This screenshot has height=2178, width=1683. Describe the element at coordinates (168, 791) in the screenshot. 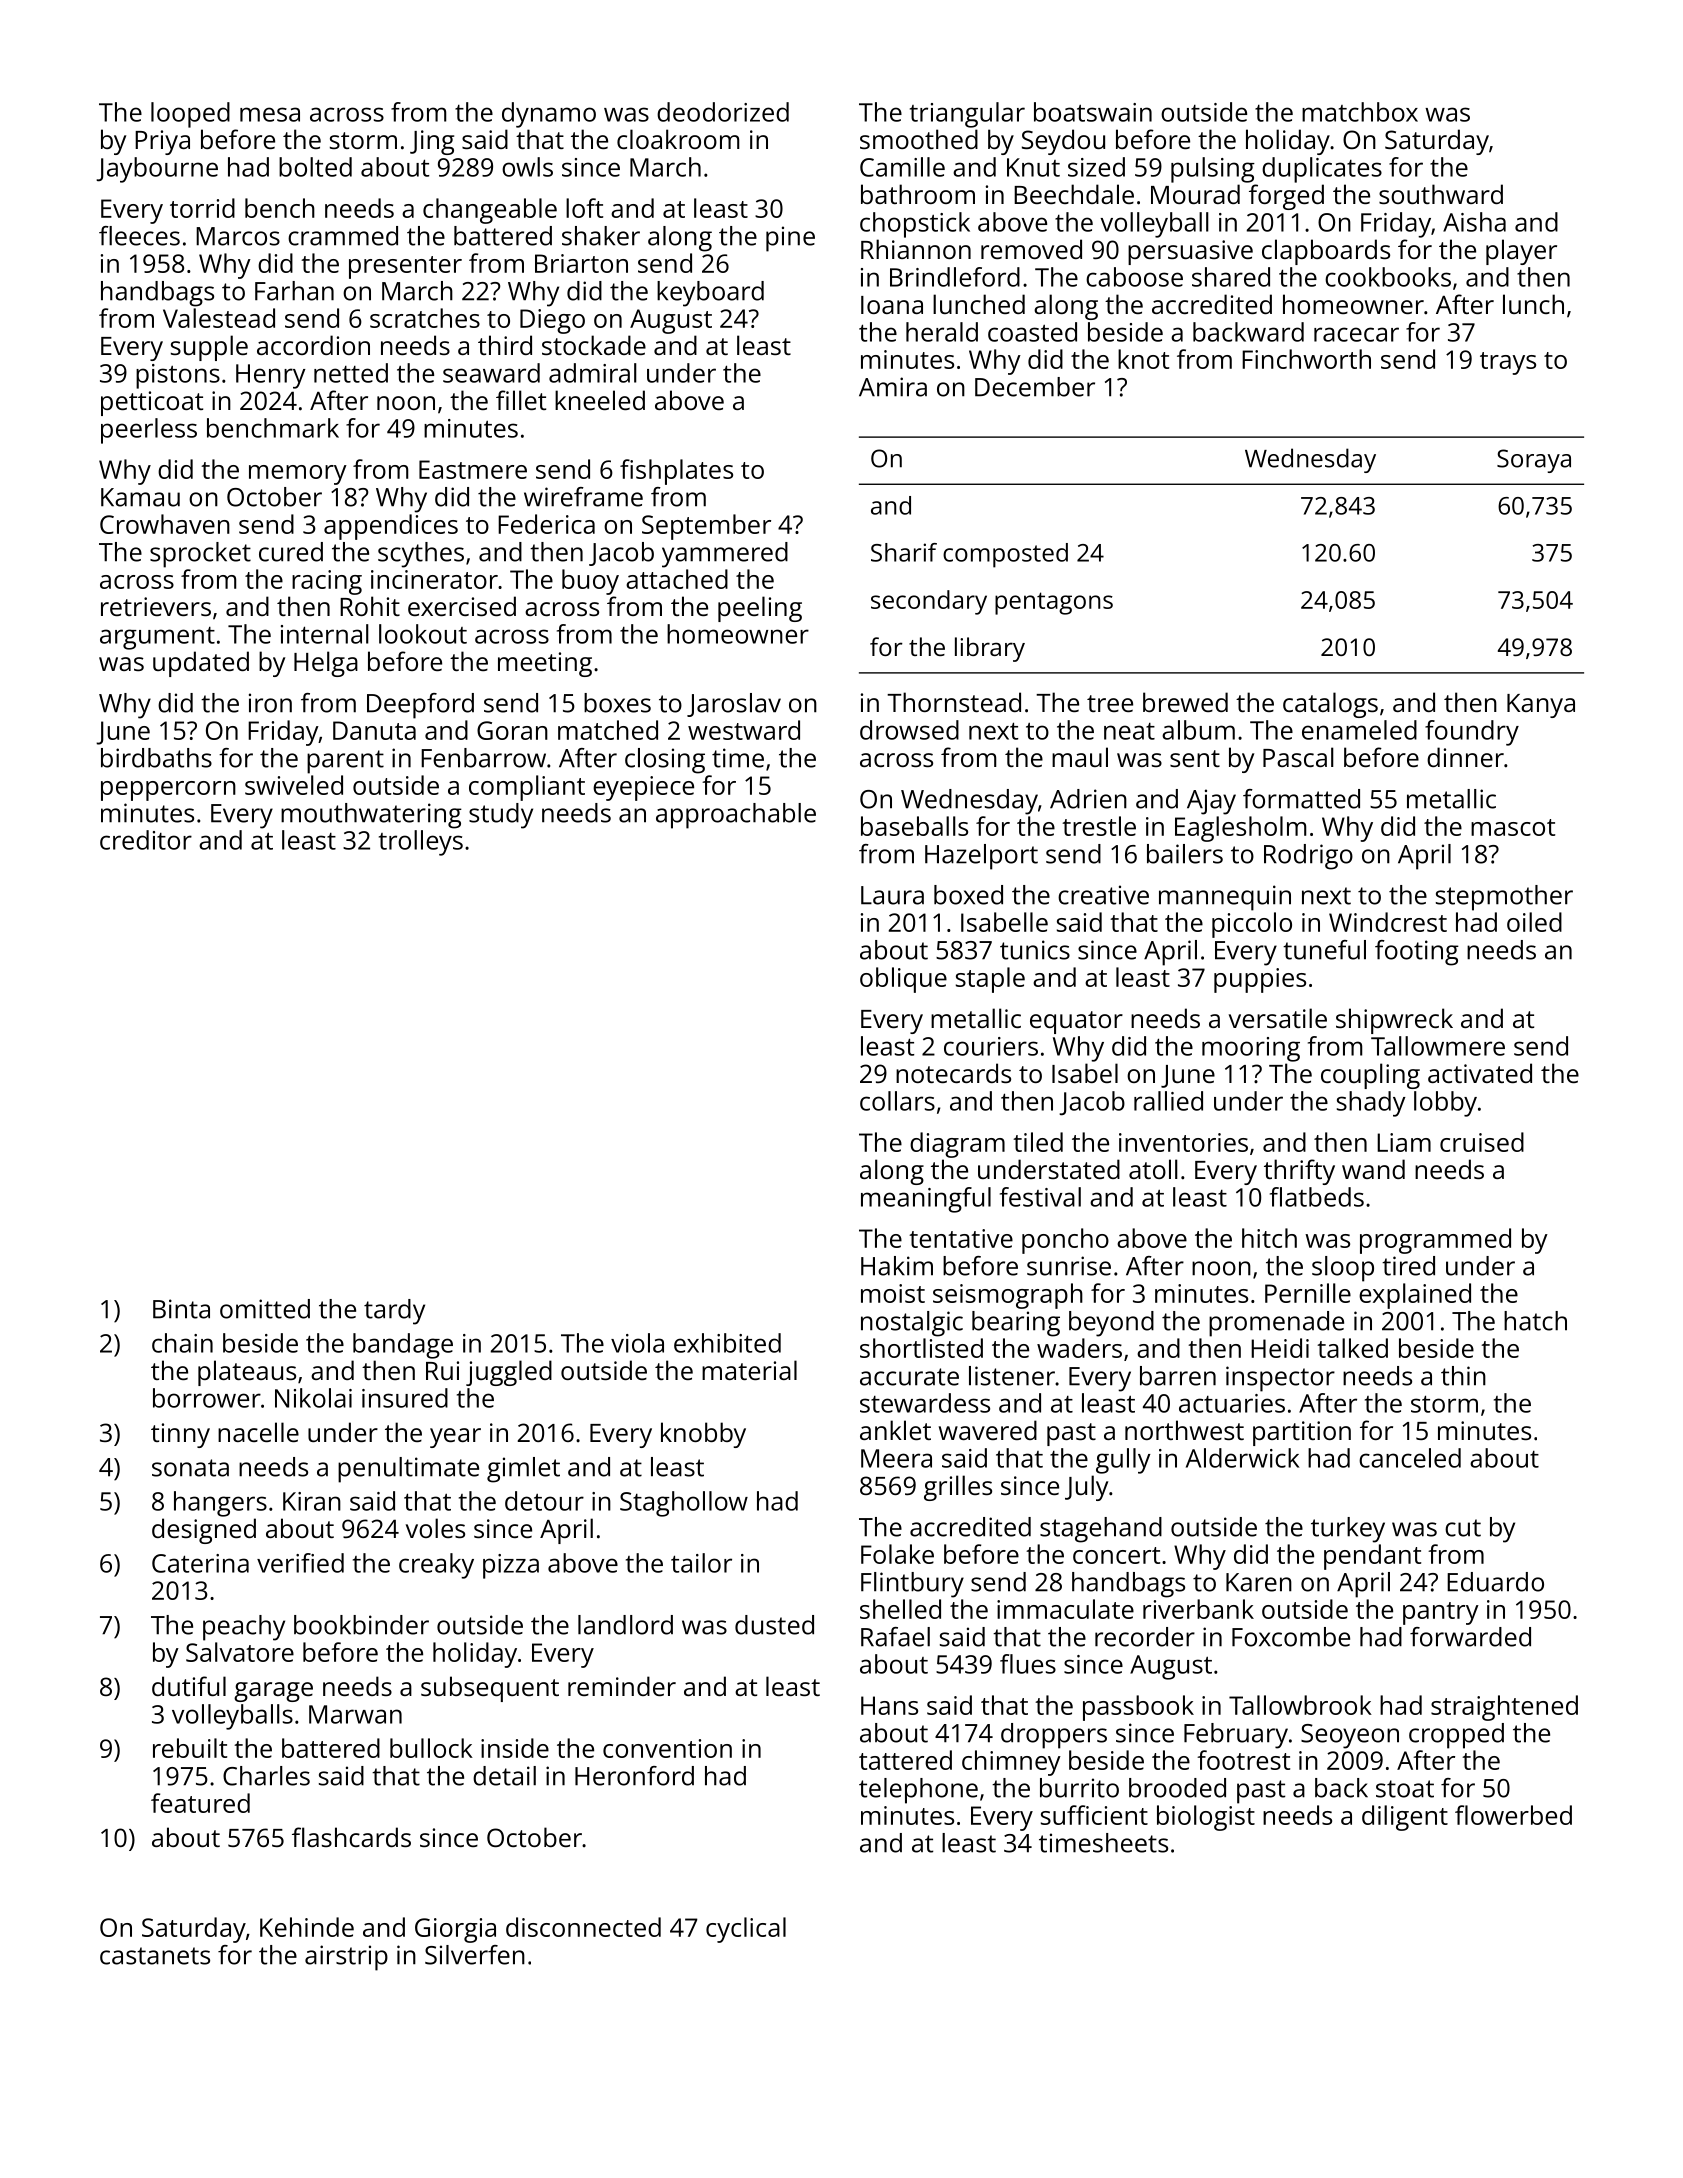

I see `peppercorn` at that location.
